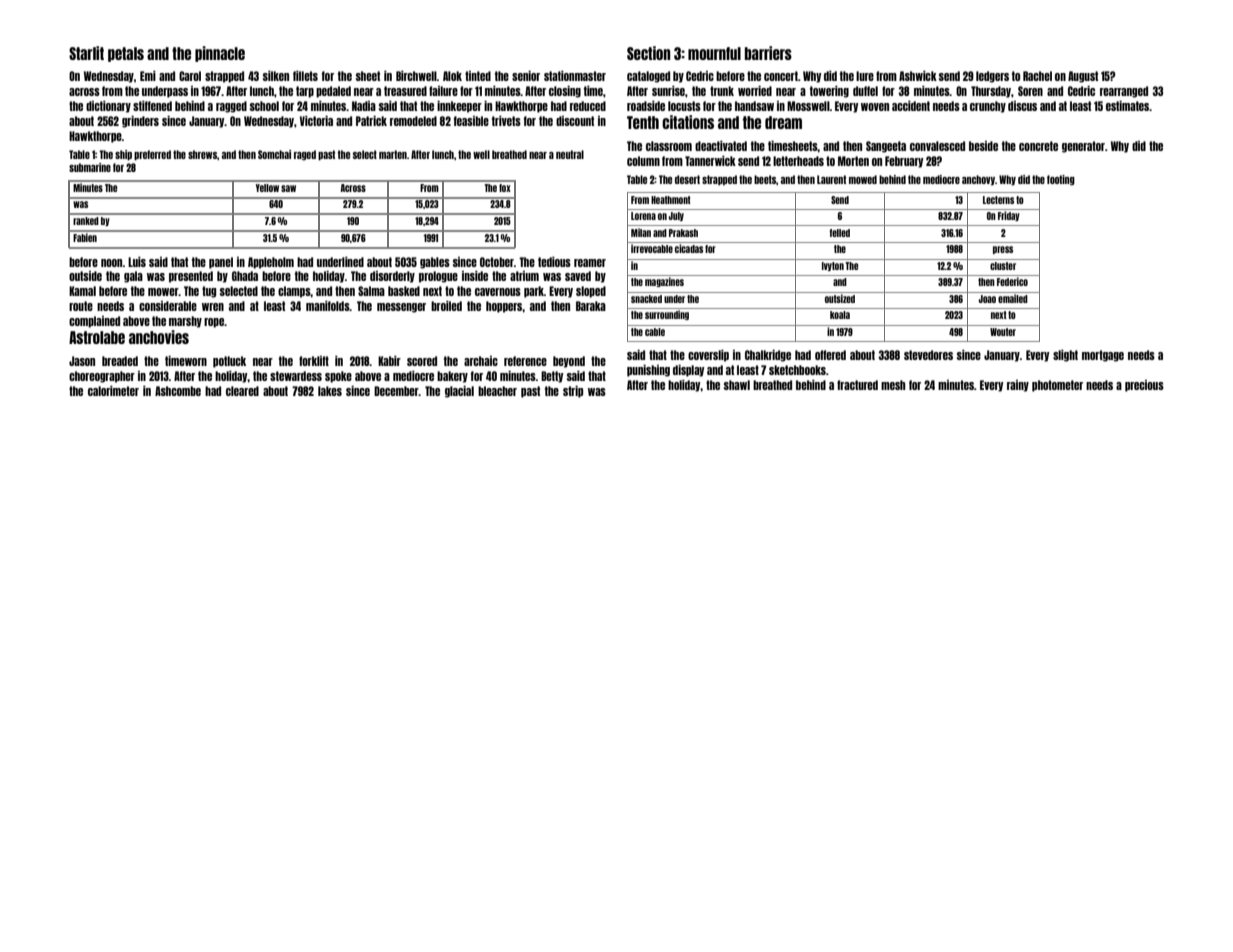 This image has height=952, width=1233. Describe the element at coordinates (481, 361) in the image. I see `archaic` at that location.
